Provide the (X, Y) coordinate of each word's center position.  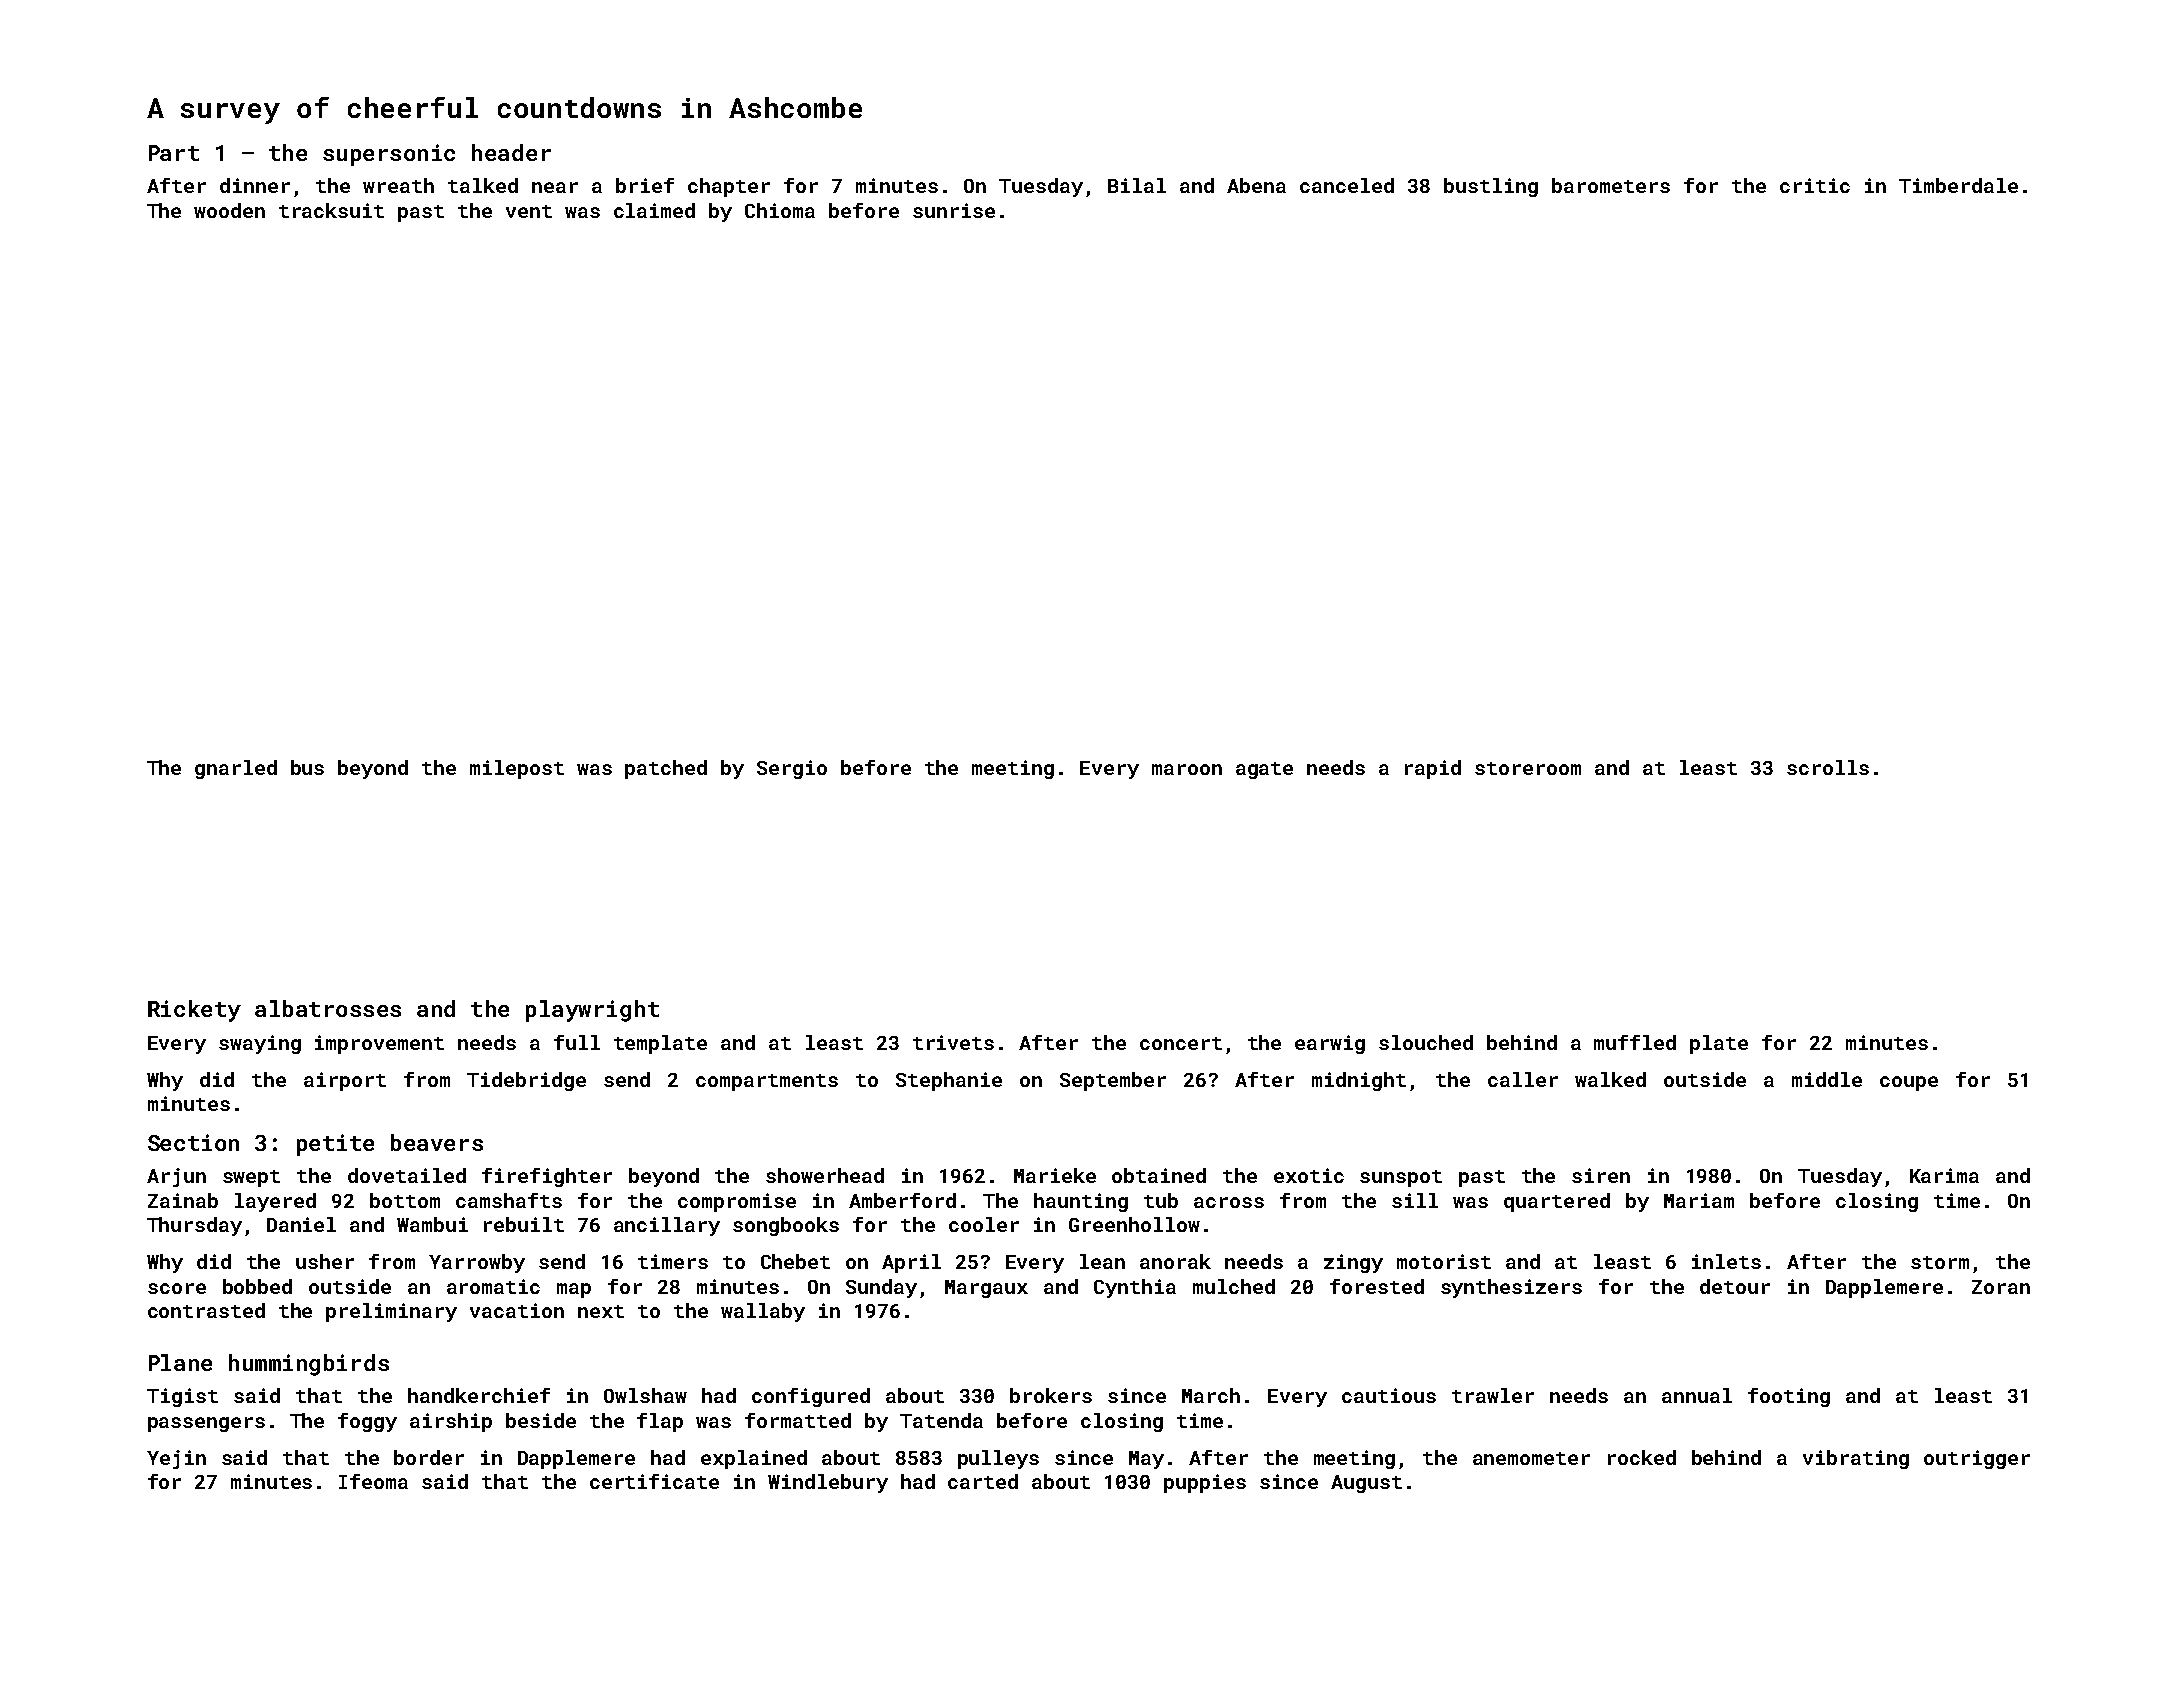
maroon (1187, 769)
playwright (592, 1011)
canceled (1347, 185)
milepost (517, 769)
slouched (1426, 1042)
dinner (255, 185)
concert (1181, 1043)
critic (1815, 185)
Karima (1944, 1175)
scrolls (1828, 767)
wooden (229, 210)
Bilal (1137, 185)
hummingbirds (309, 1365)
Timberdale (1958, 185)
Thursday (194, 1226)
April (911, 1263)
